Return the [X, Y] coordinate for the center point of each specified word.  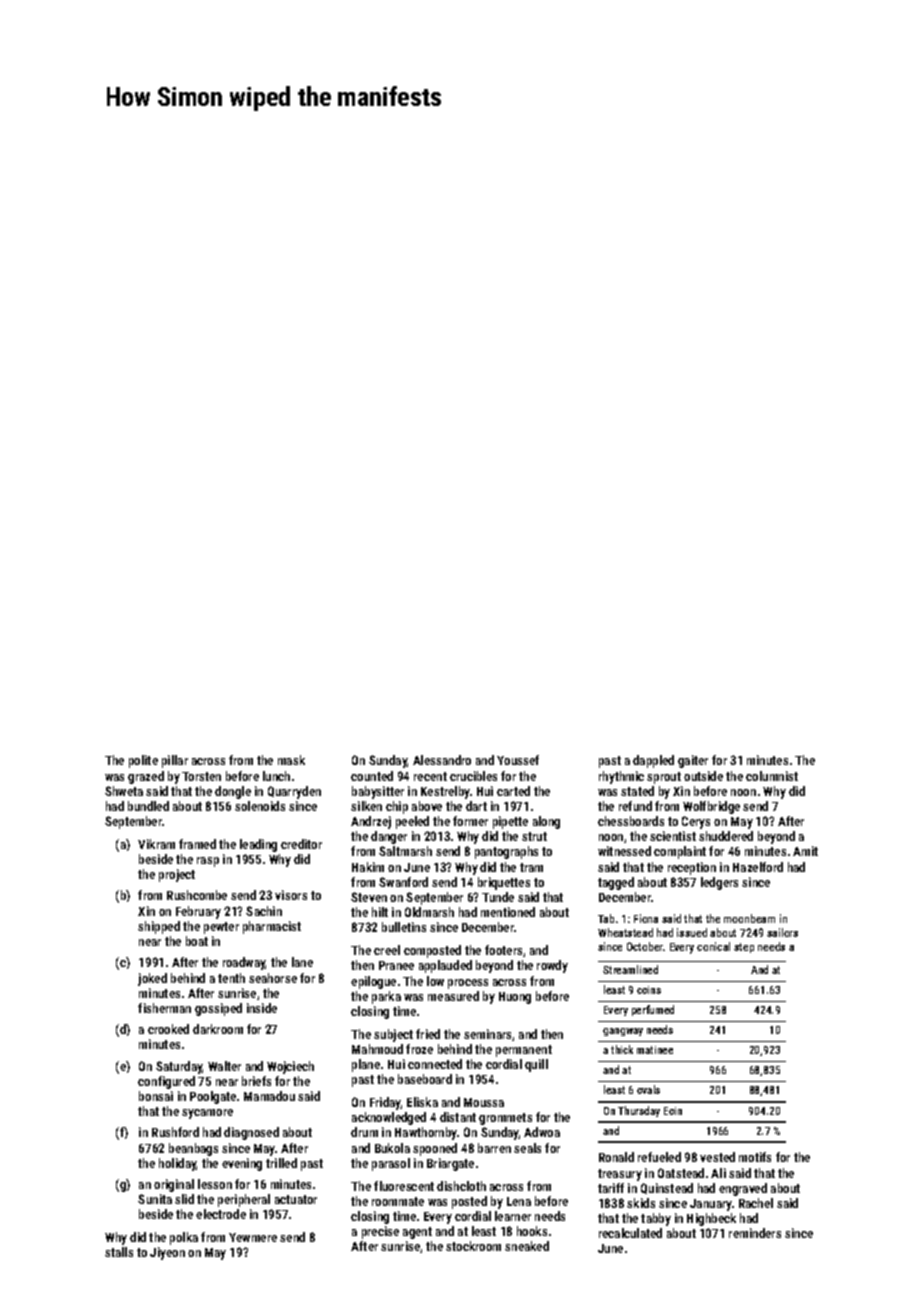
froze [419, 1049]
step [744, 948]
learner [513, 1216]
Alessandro [442, 760]
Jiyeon [167, 1253]
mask [291, 760]
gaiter [693, 761]
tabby [656, 1219]
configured [166, 1082]
